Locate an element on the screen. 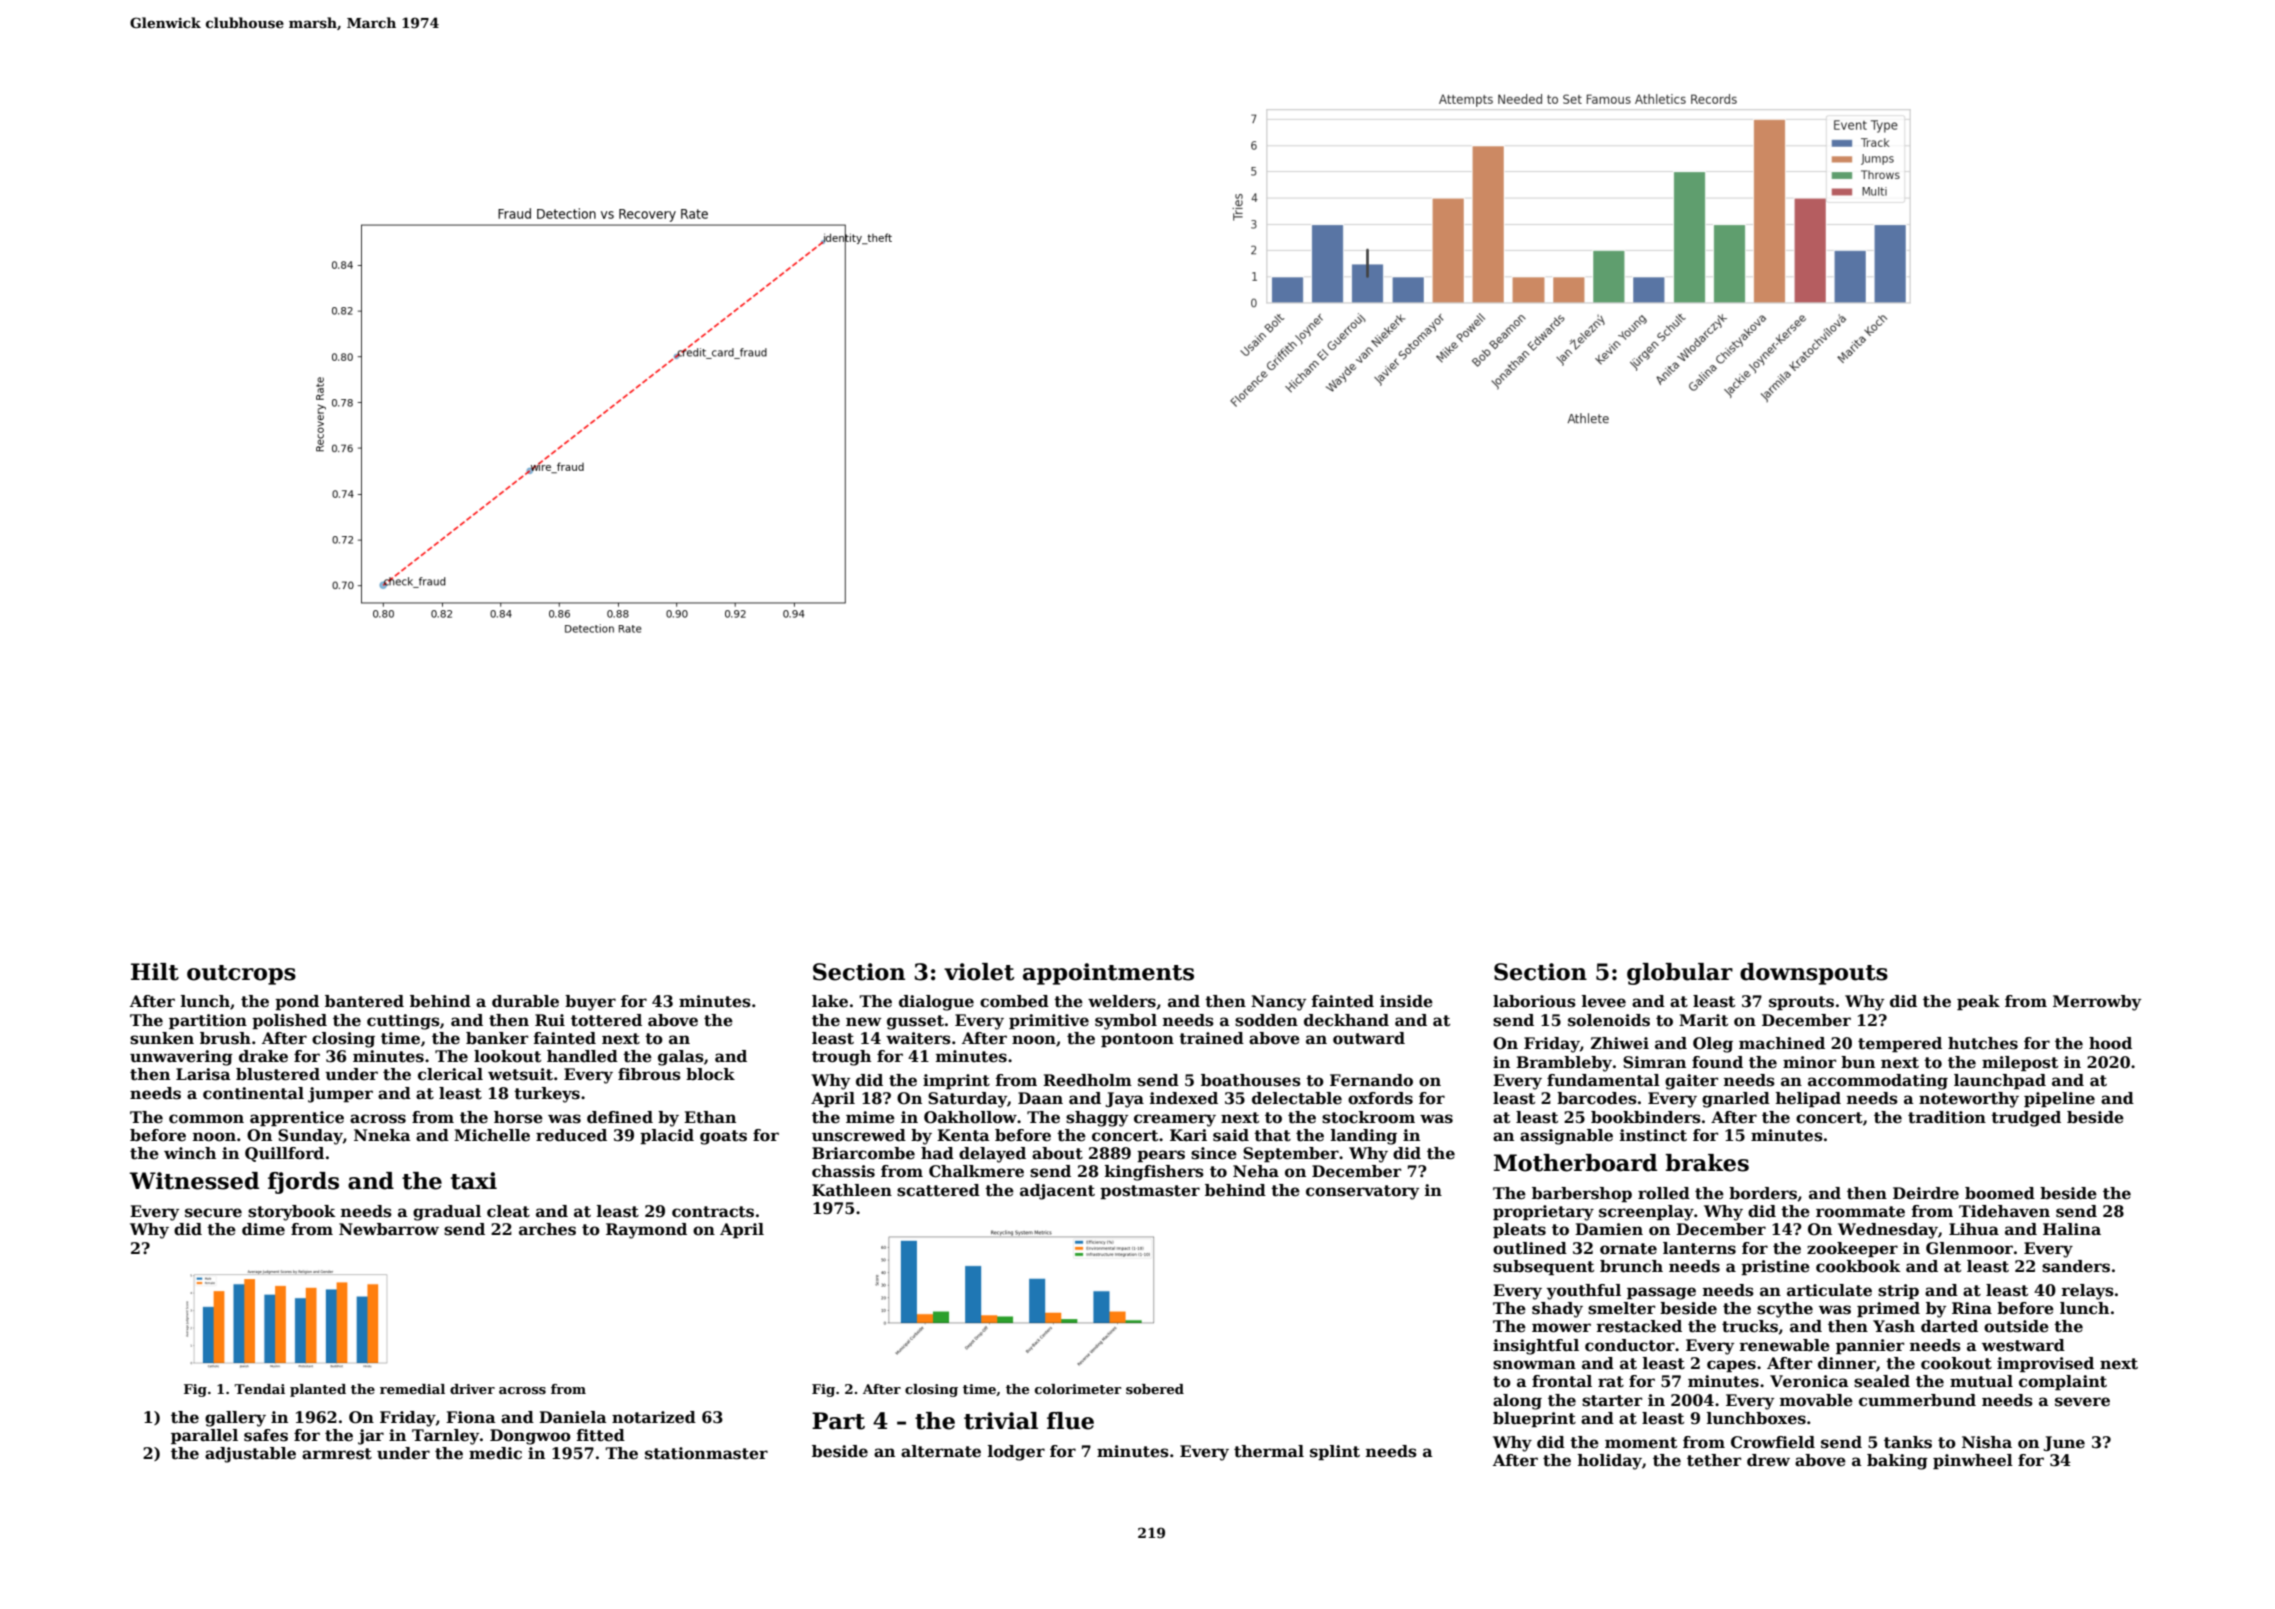 This screenshot has width=2275, height=1609. chassis is located at coordinates (843, 1171).
